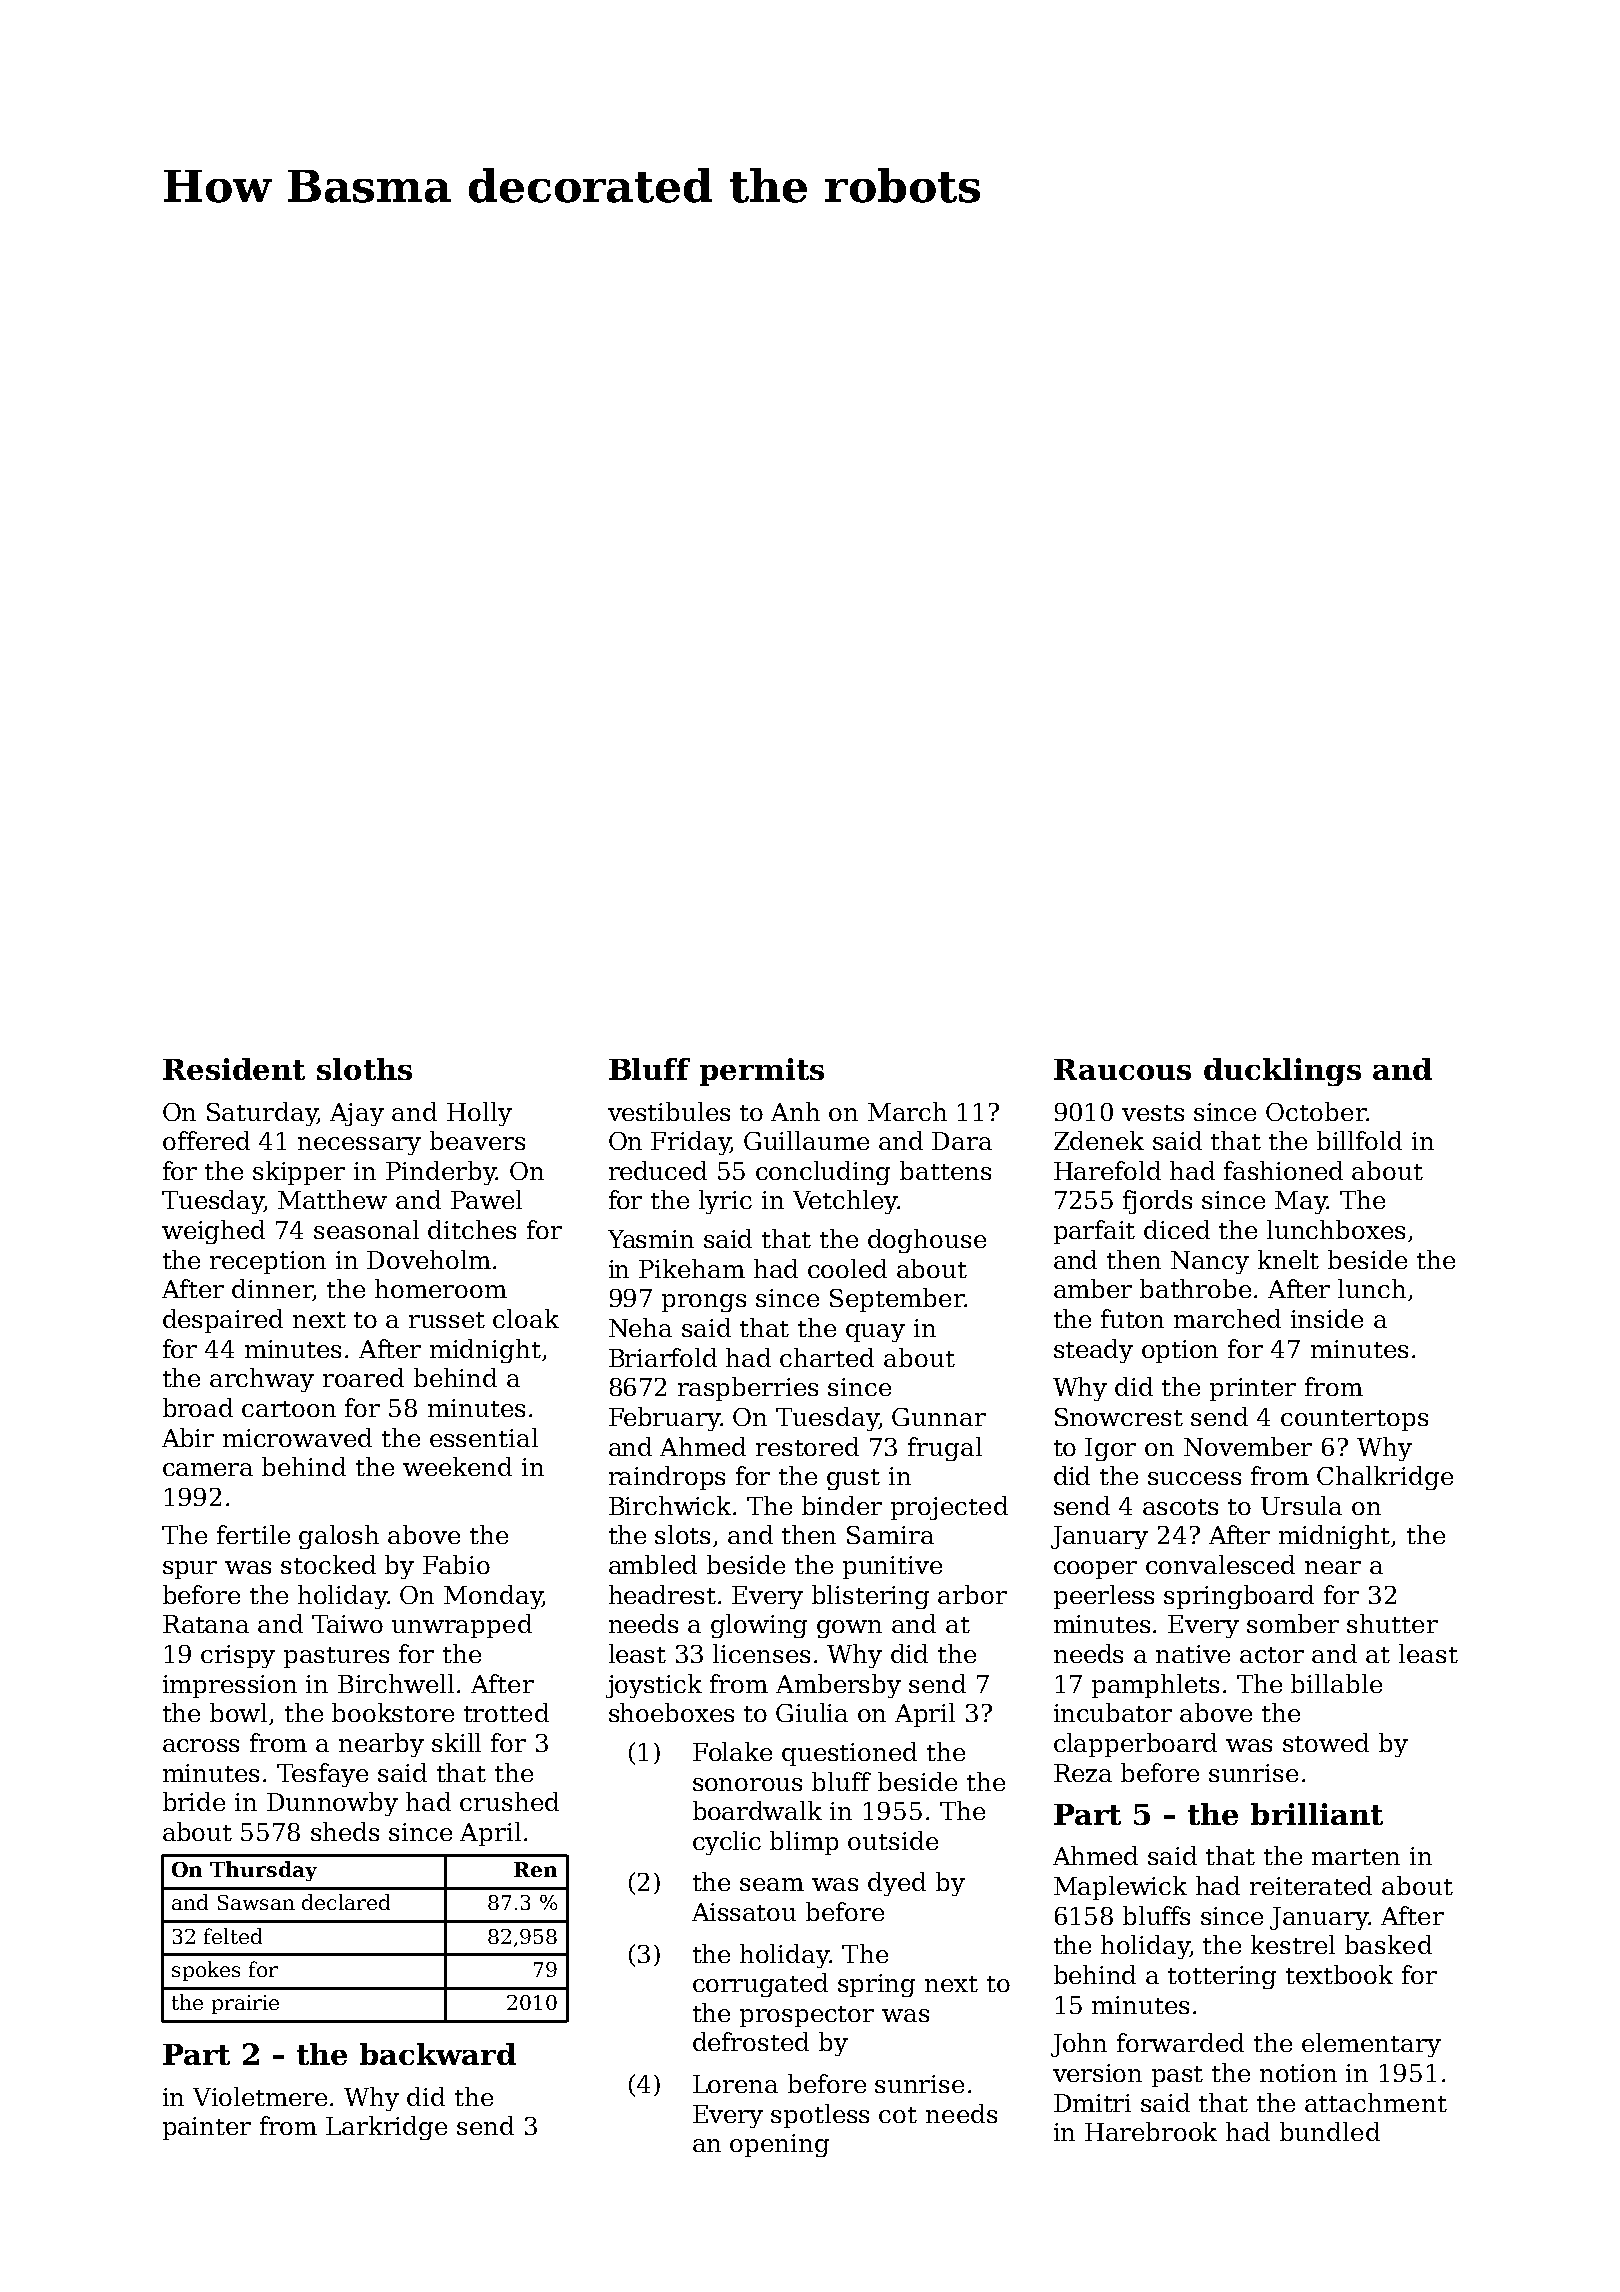  What do you see at coordinates (893, 1840) in the screenshot?
I see `outside` at bounding box center [893, 1840].
